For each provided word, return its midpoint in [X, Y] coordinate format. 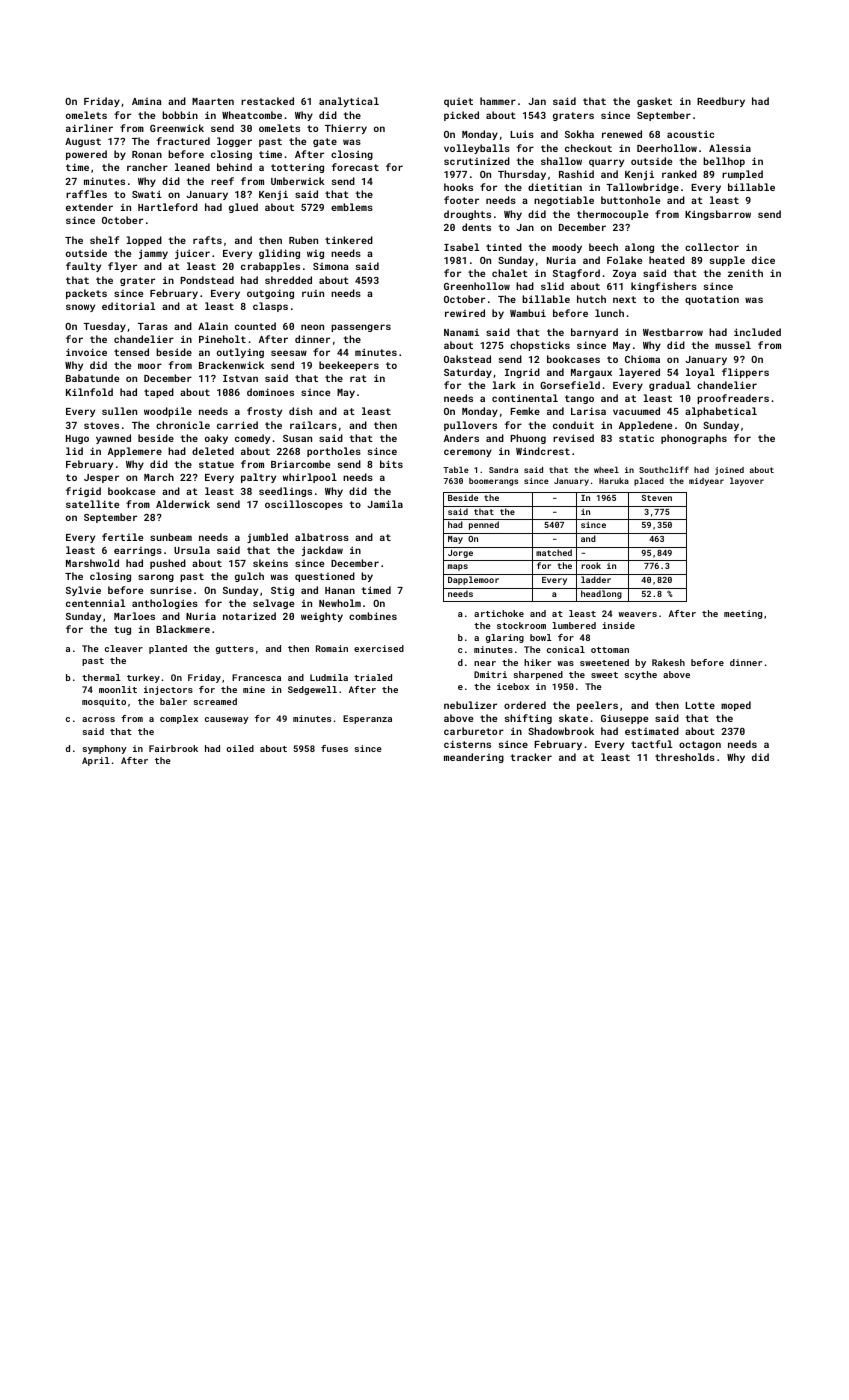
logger [234, 142]
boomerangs [493, 482]
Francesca [256, 677]
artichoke [499, 613]
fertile [122, 537]
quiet [458, 102]
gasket [654, 102]
